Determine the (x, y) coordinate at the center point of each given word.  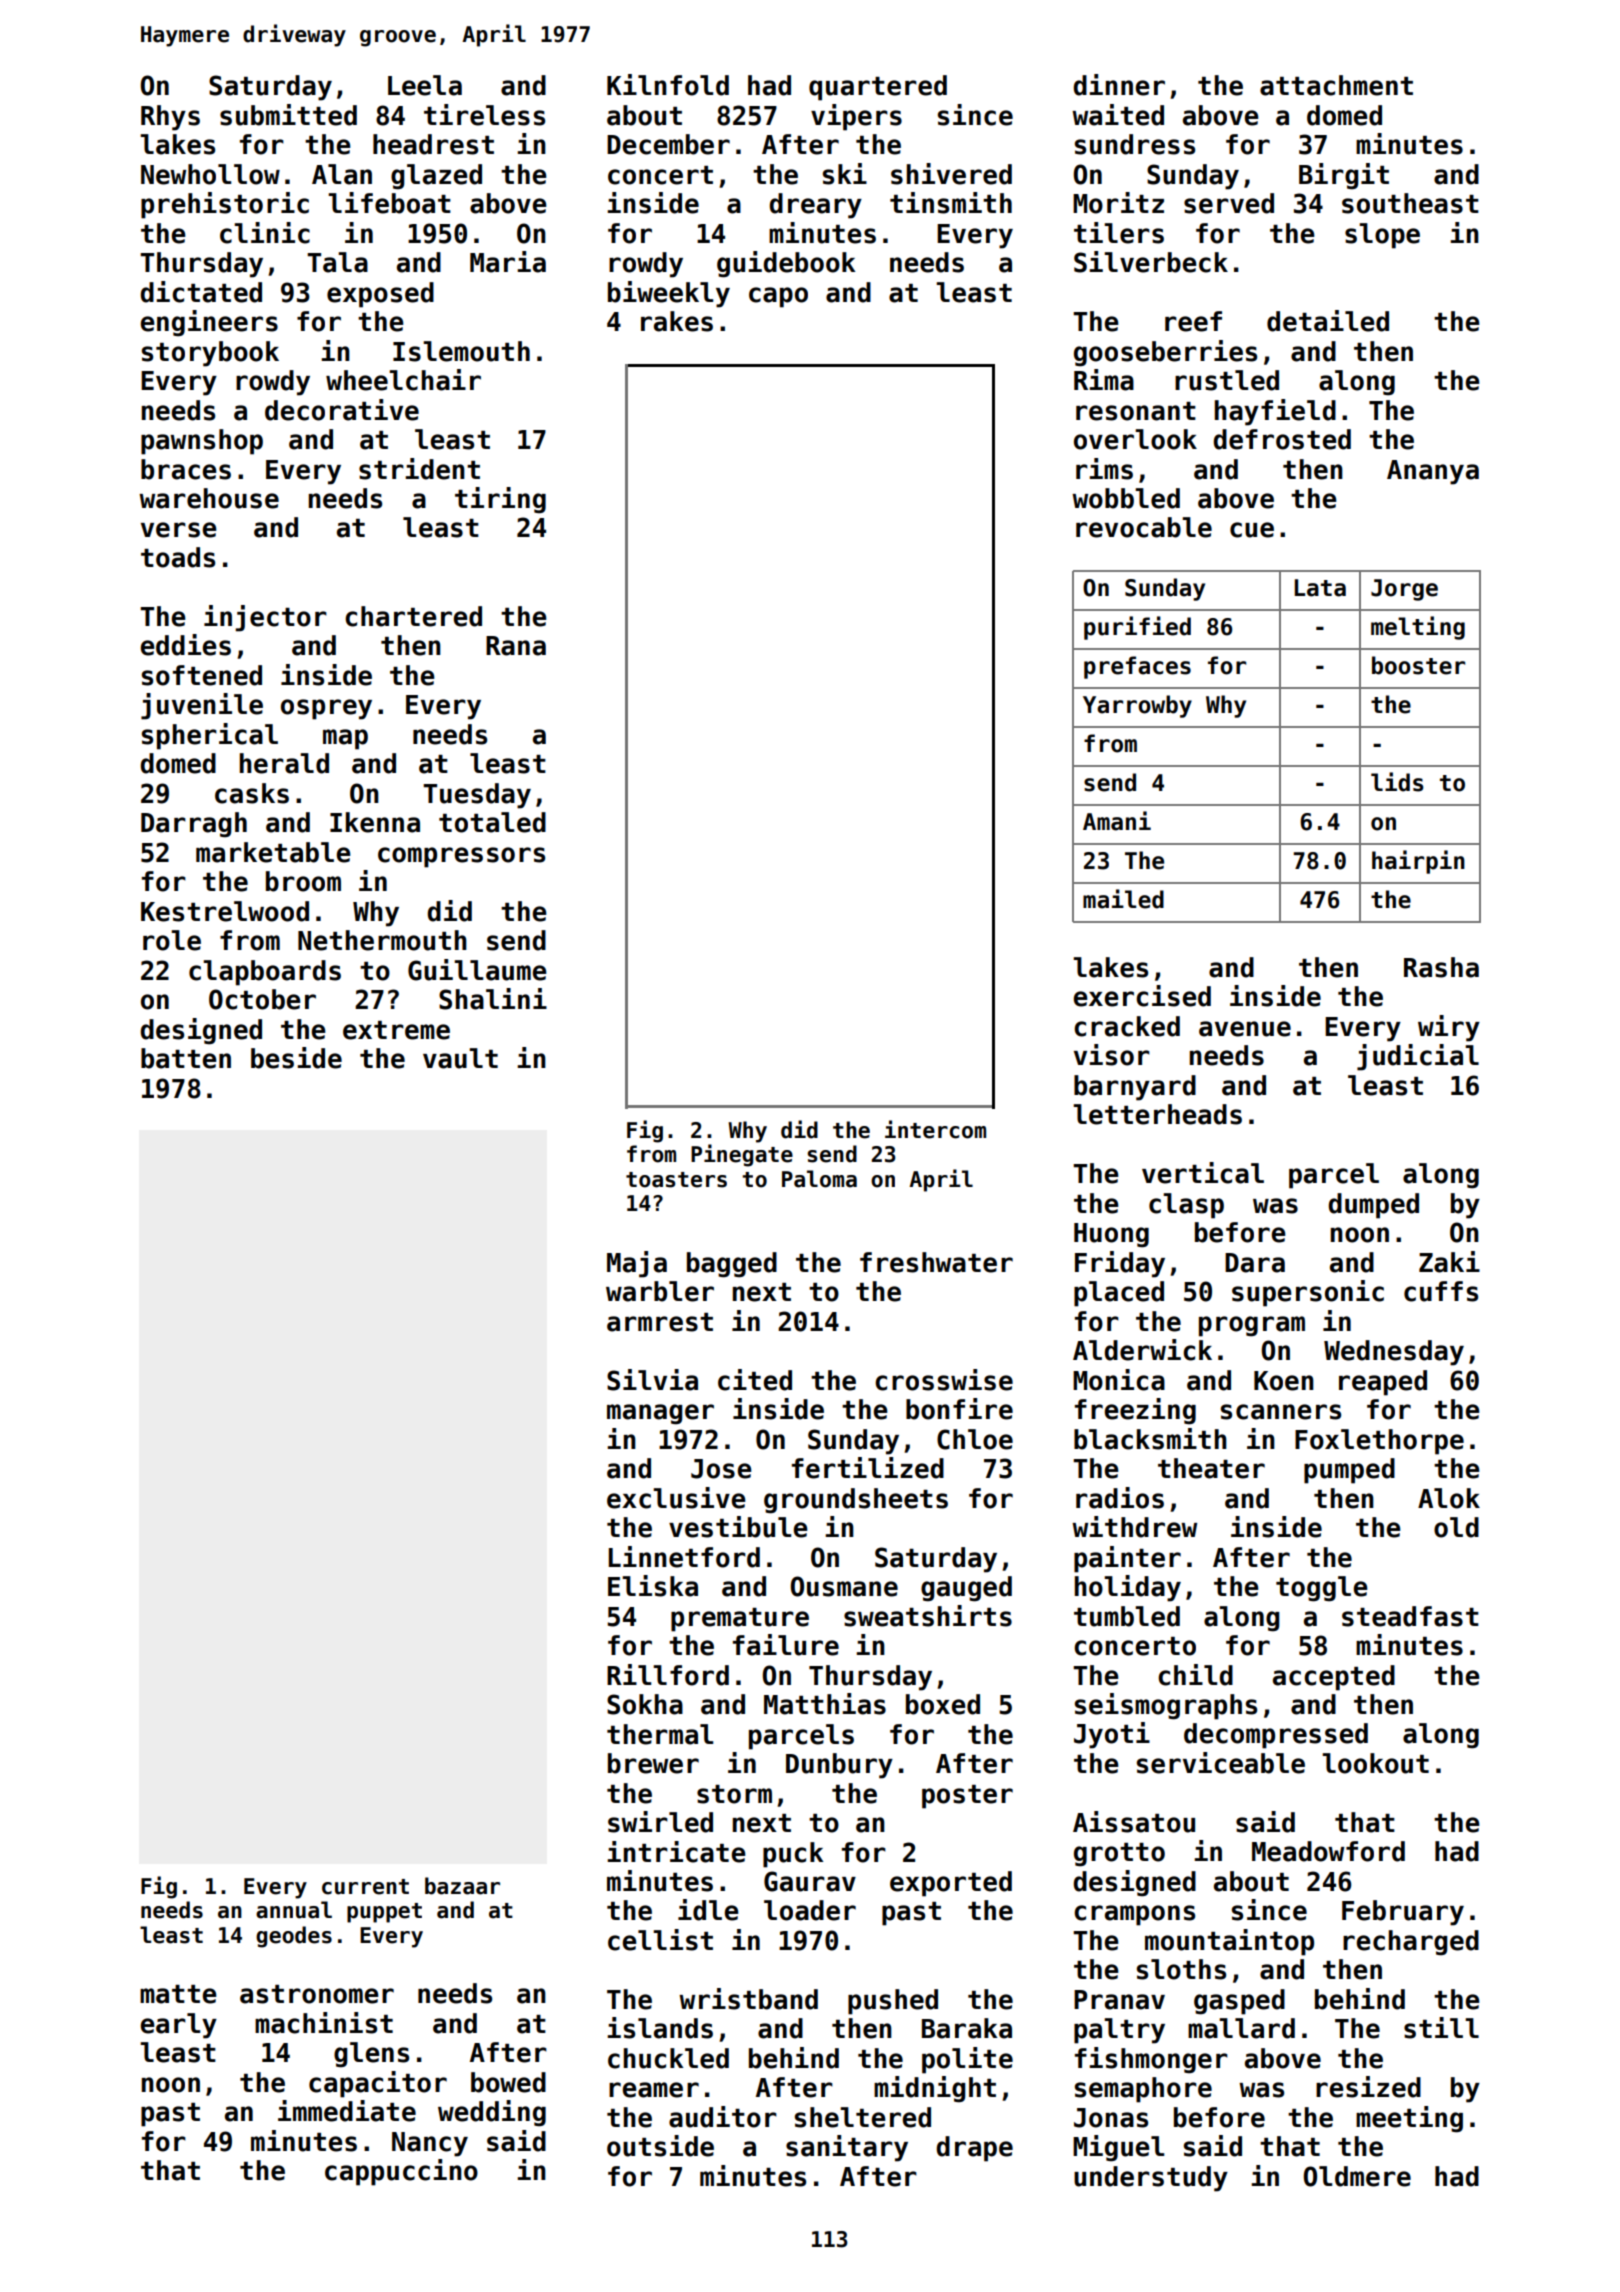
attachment (1336, 85)
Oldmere (1357, 2176)
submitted (288, 115)
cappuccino (401, 2172)
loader (810, 1910)
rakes (677, 321)
